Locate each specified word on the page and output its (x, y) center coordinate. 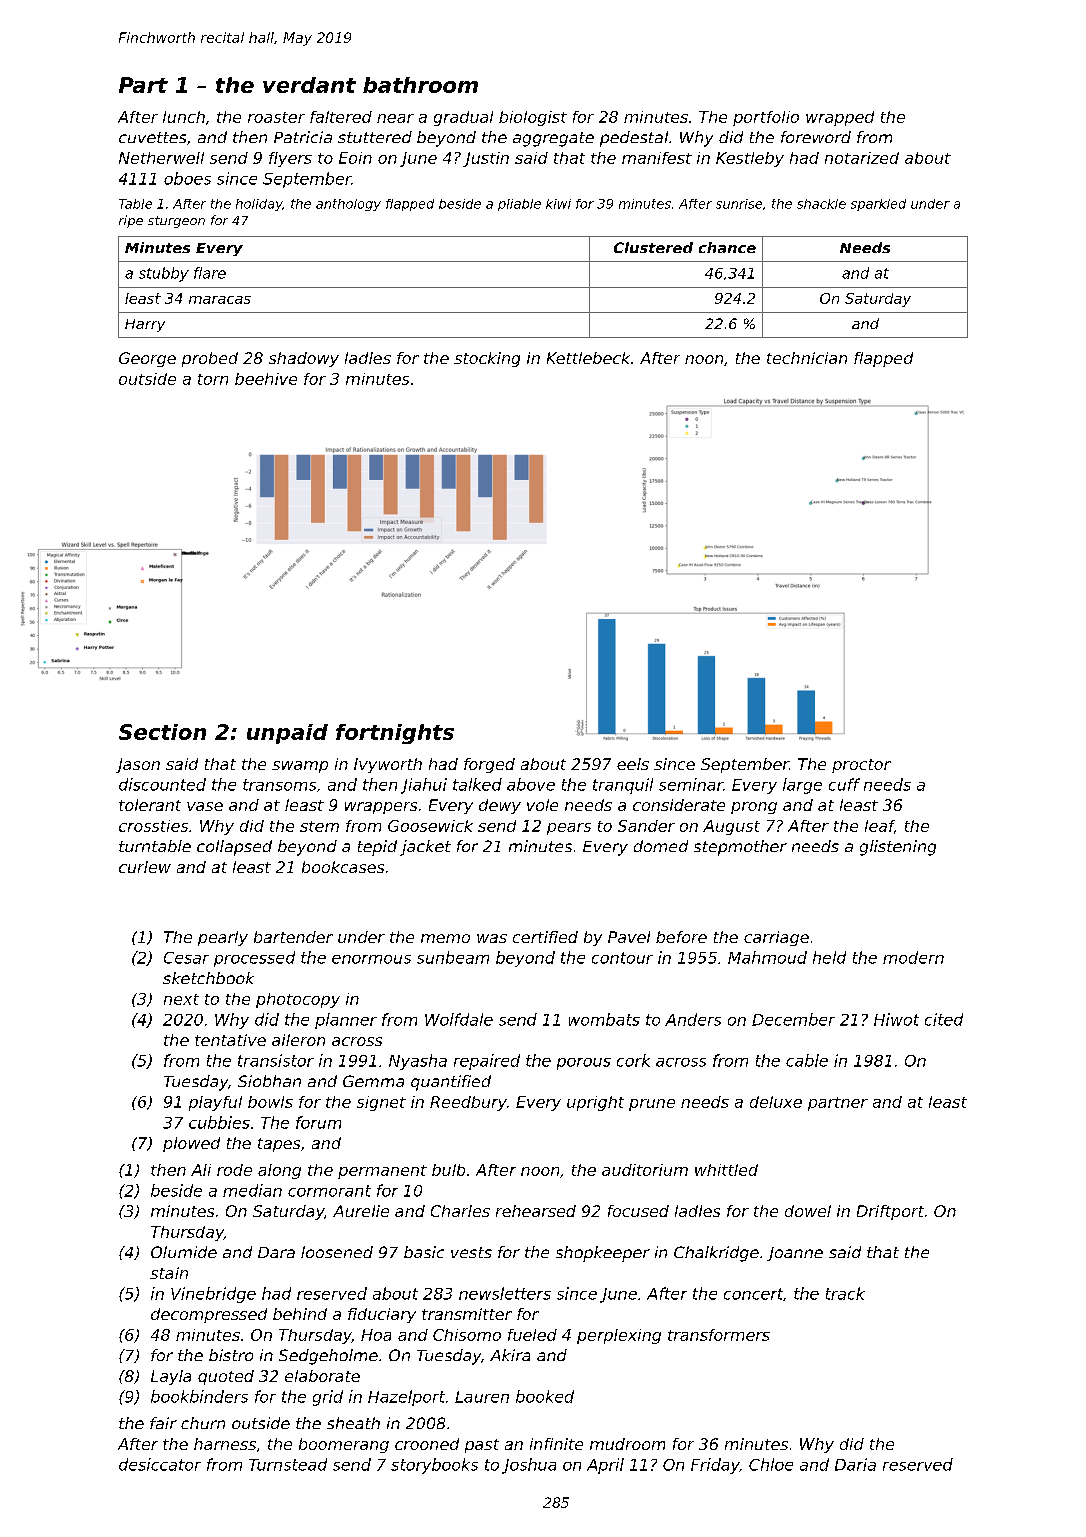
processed (254, 959)
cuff (844, 784)
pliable (519, 205)
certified (545, 937)
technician (807, 358)
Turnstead (288, 1464)
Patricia (303, 137)
